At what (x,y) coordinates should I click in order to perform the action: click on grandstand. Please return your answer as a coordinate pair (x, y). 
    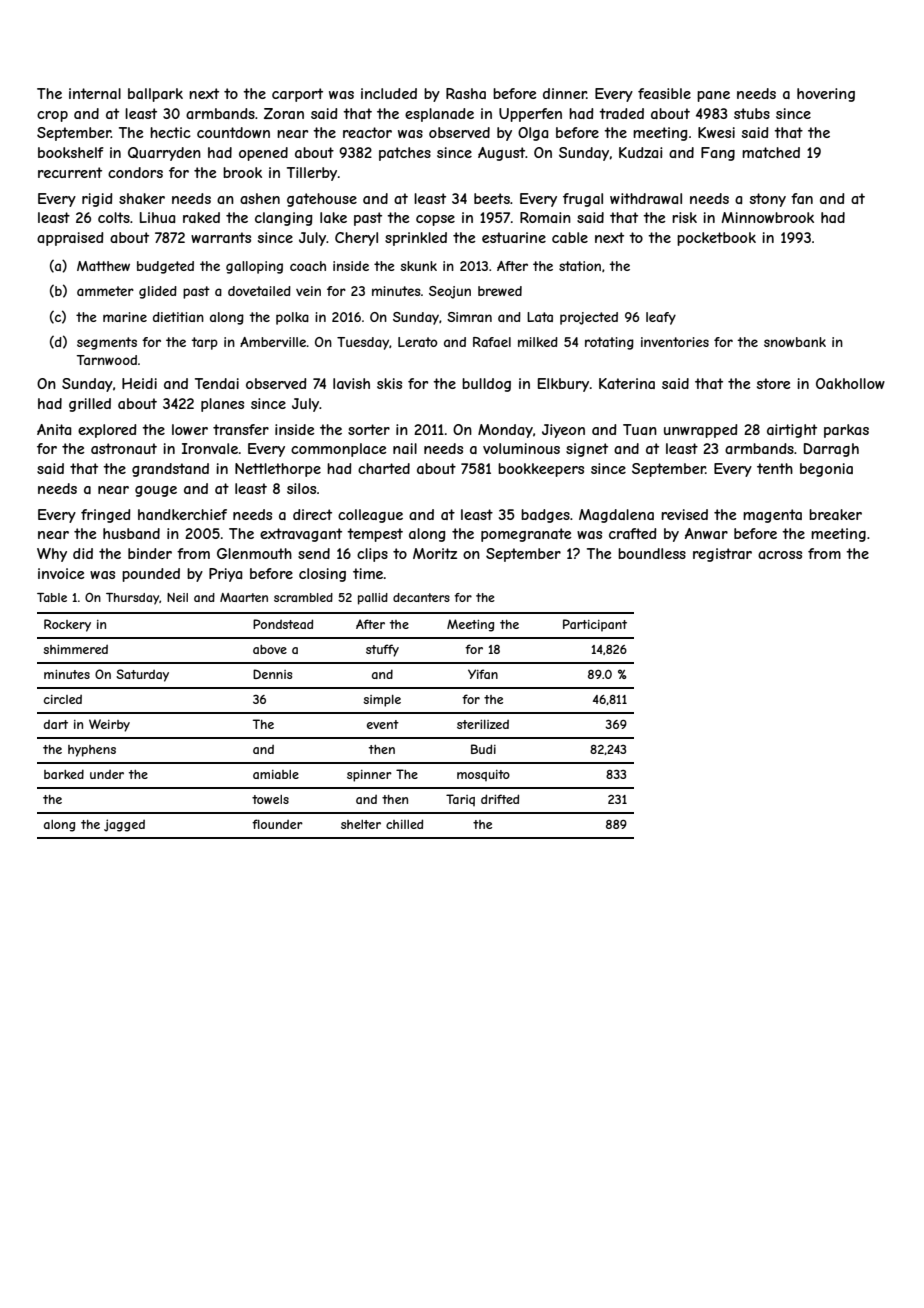
    Looking at the image, I should click on (170, 470).
